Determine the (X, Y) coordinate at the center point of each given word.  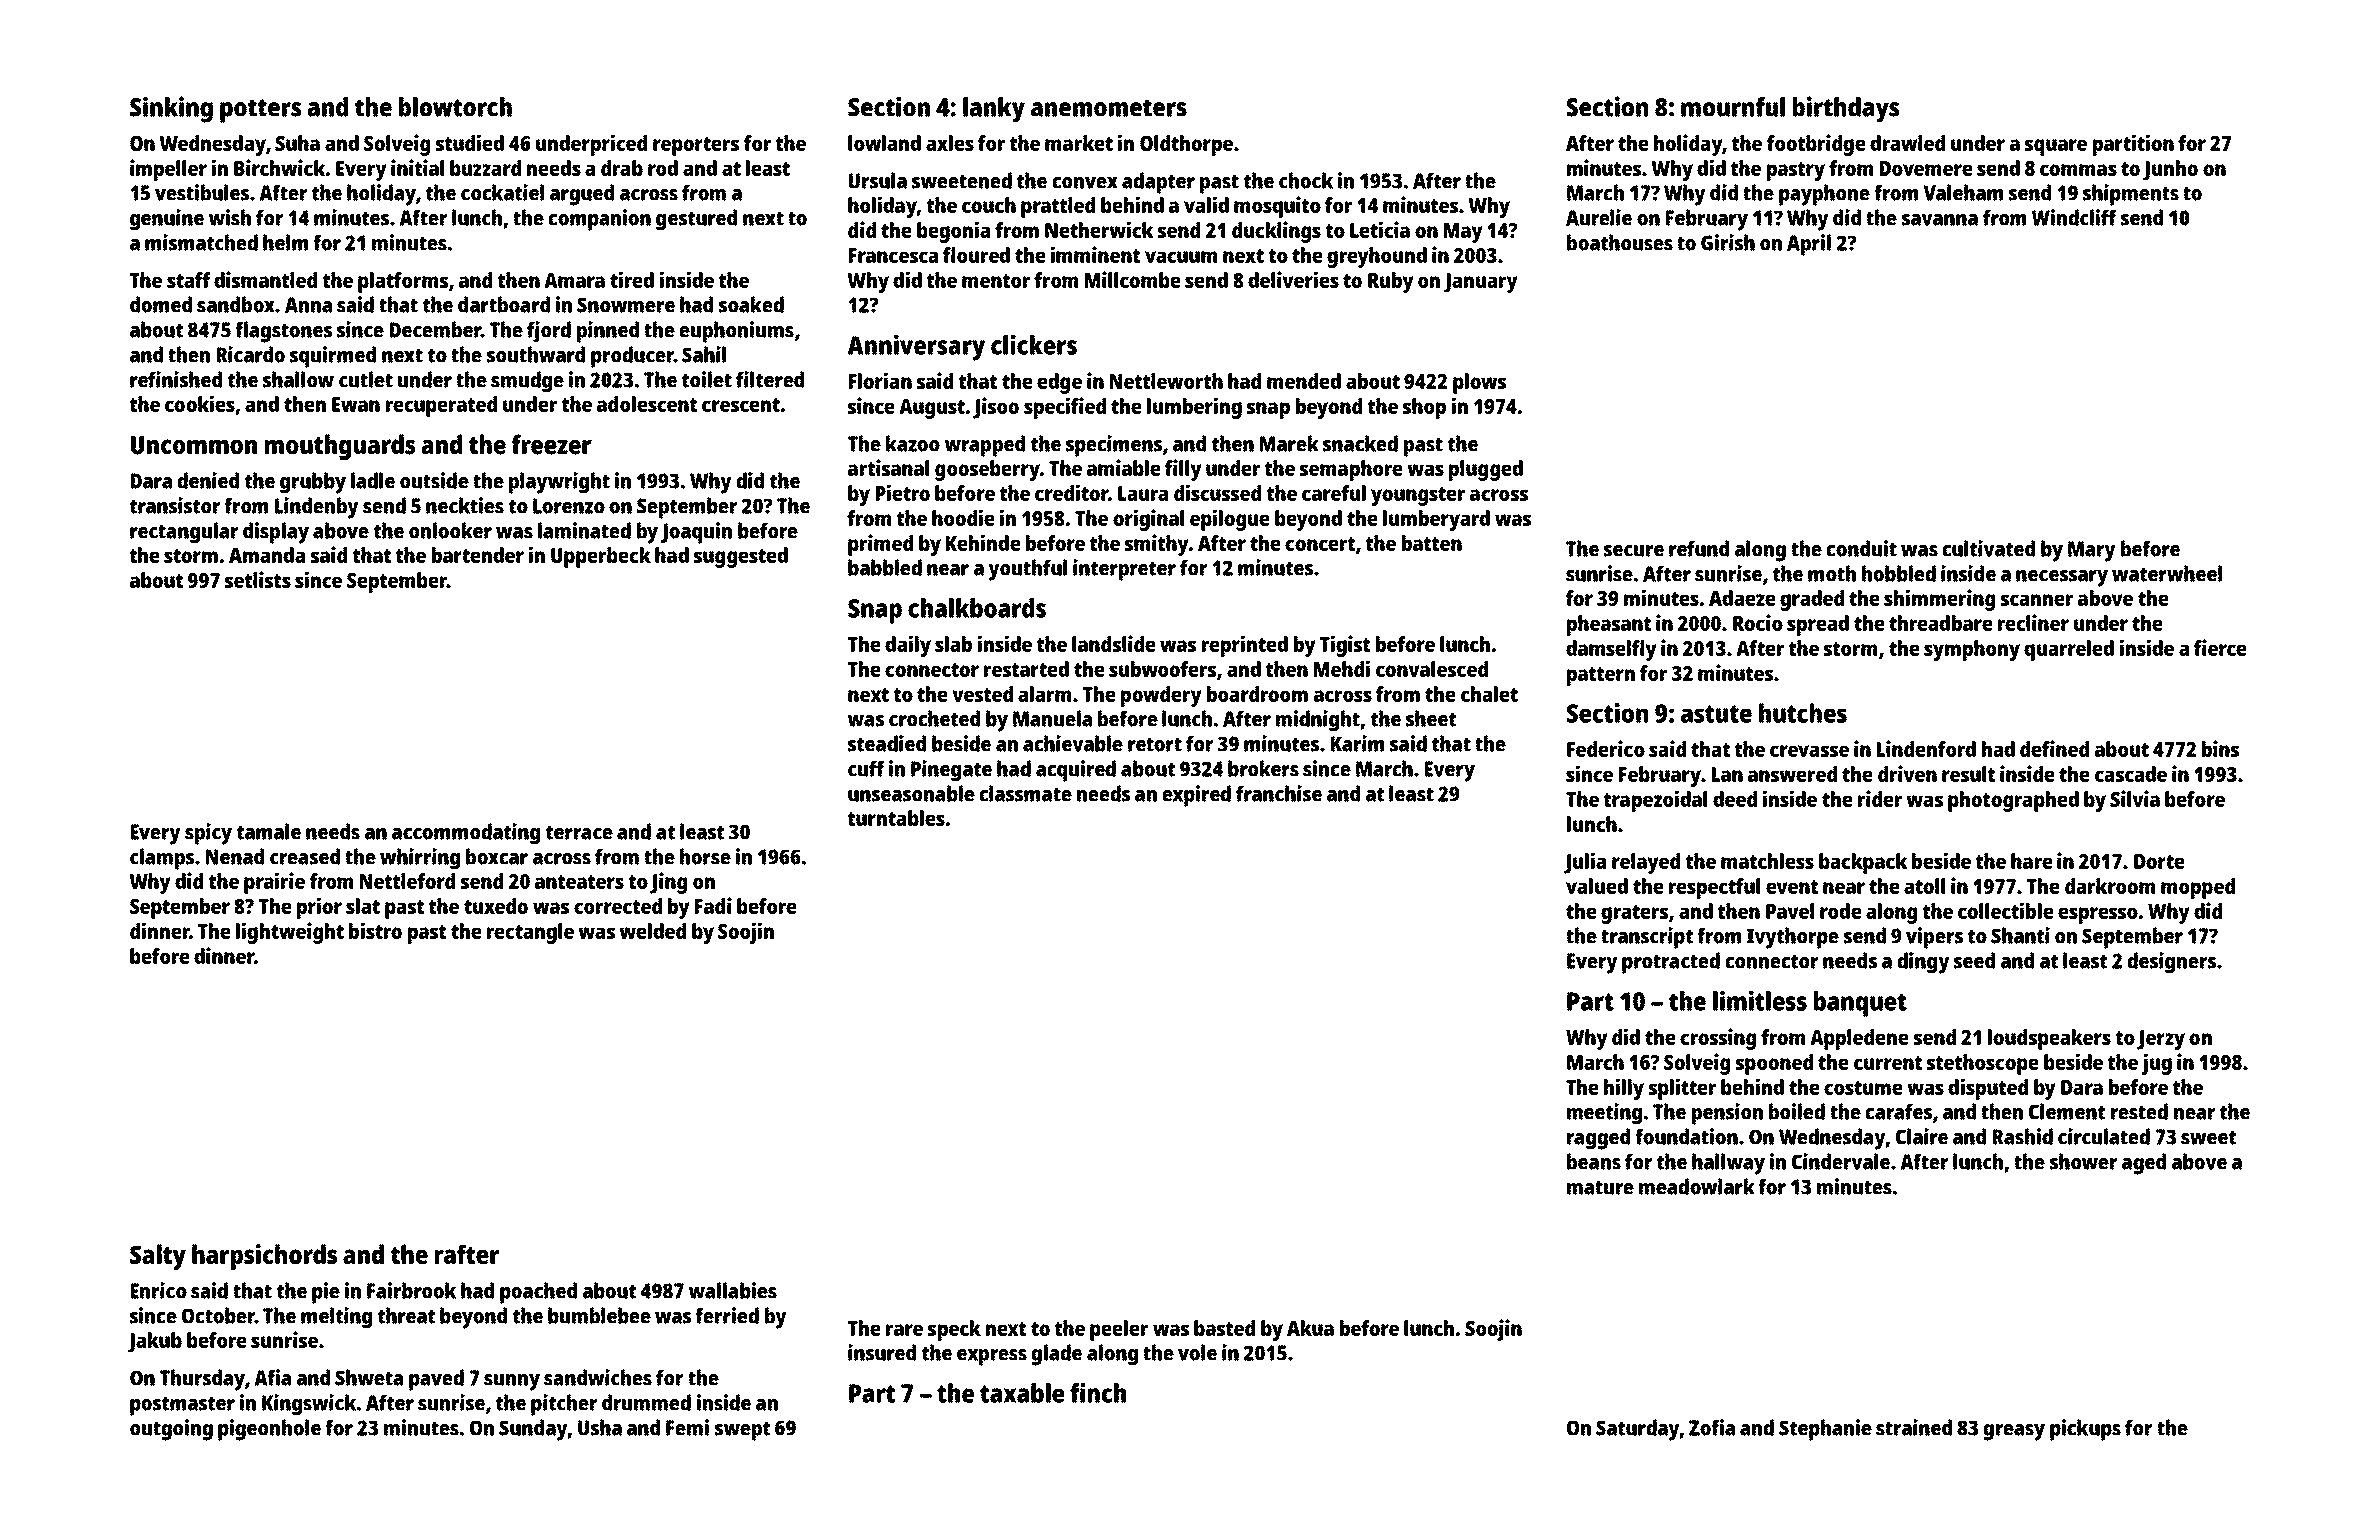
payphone (1824, 195)
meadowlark (1697, 1186)
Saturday (1638, 1430)
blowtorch (455, 107)
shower (2083, 1161)
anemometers (1109, 108)
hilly (1624, 1089)
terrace (579, 832)
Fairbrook (411, 1290)
